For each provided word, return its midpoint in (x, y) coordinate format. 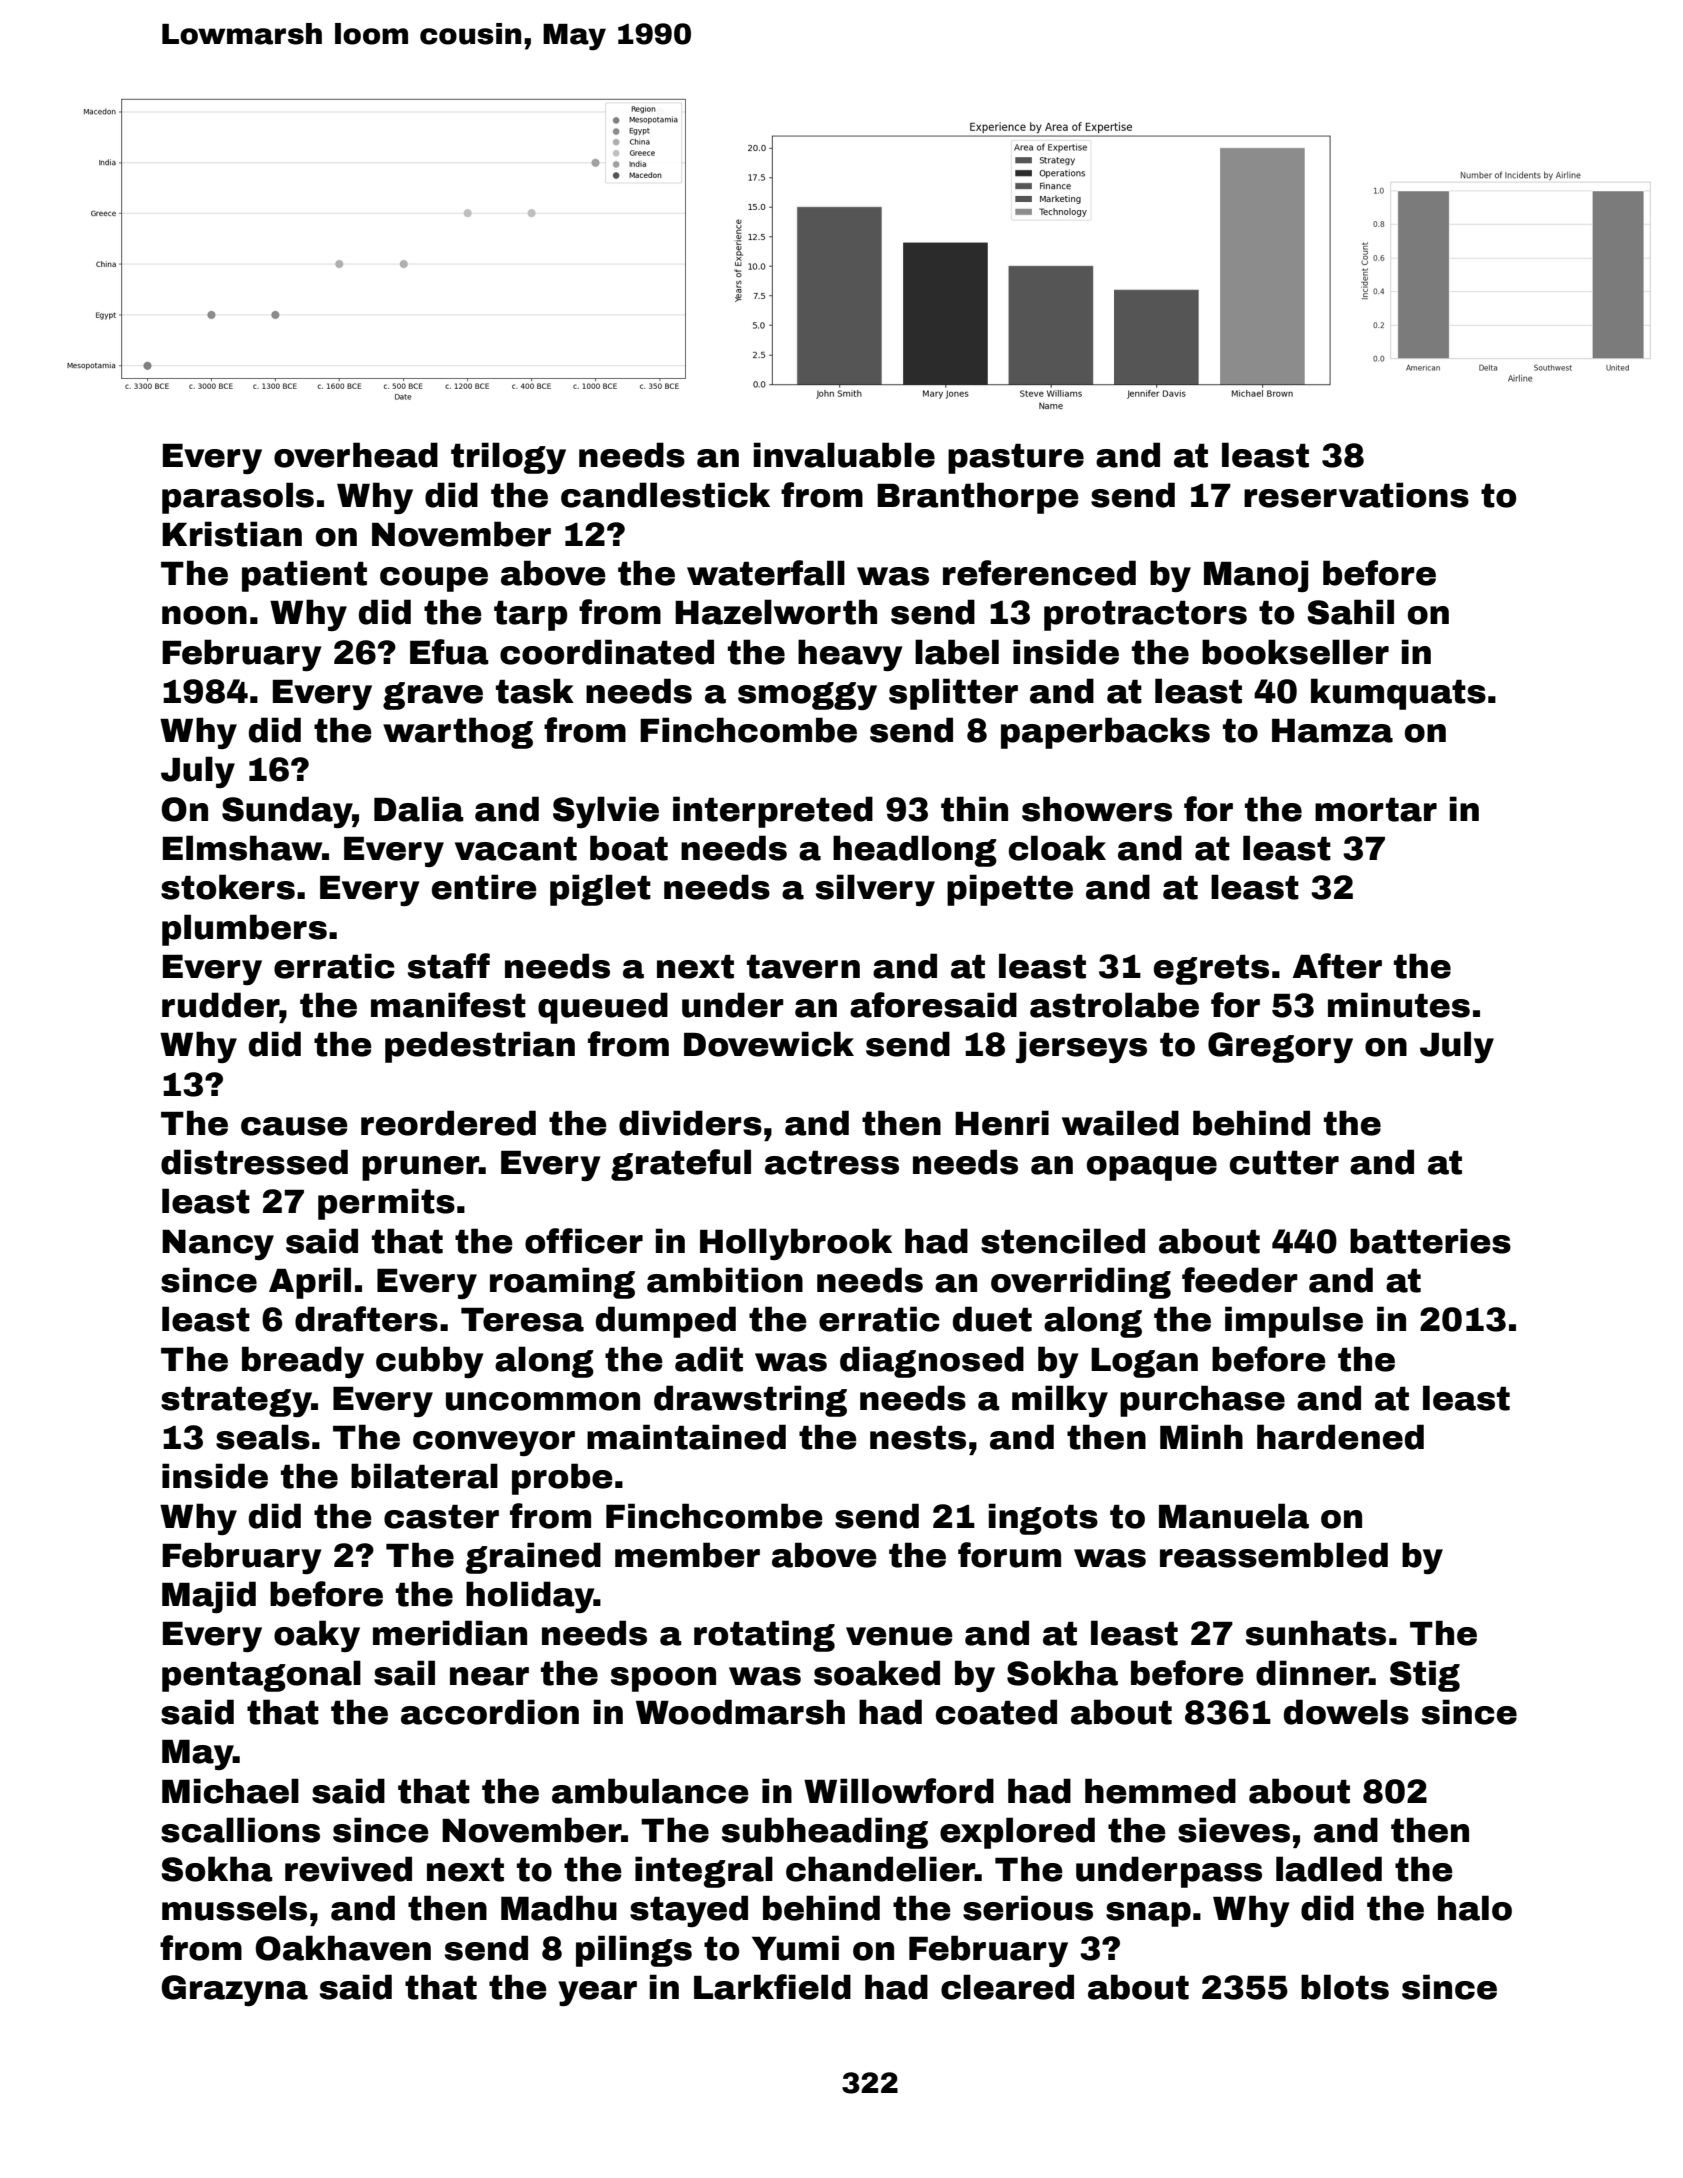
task (535, 691)
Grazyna (234, 1990)
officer (584, 1241)
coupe (434, 579)
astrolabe (1114, 1005)
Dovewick (769, 1044)
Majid (209, 1597)
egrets (1211, 970)
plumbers (244, 930)
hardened (1340, 1437)
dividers (690, 1123)
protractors (1145, 616)
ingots (1043, 1519)
